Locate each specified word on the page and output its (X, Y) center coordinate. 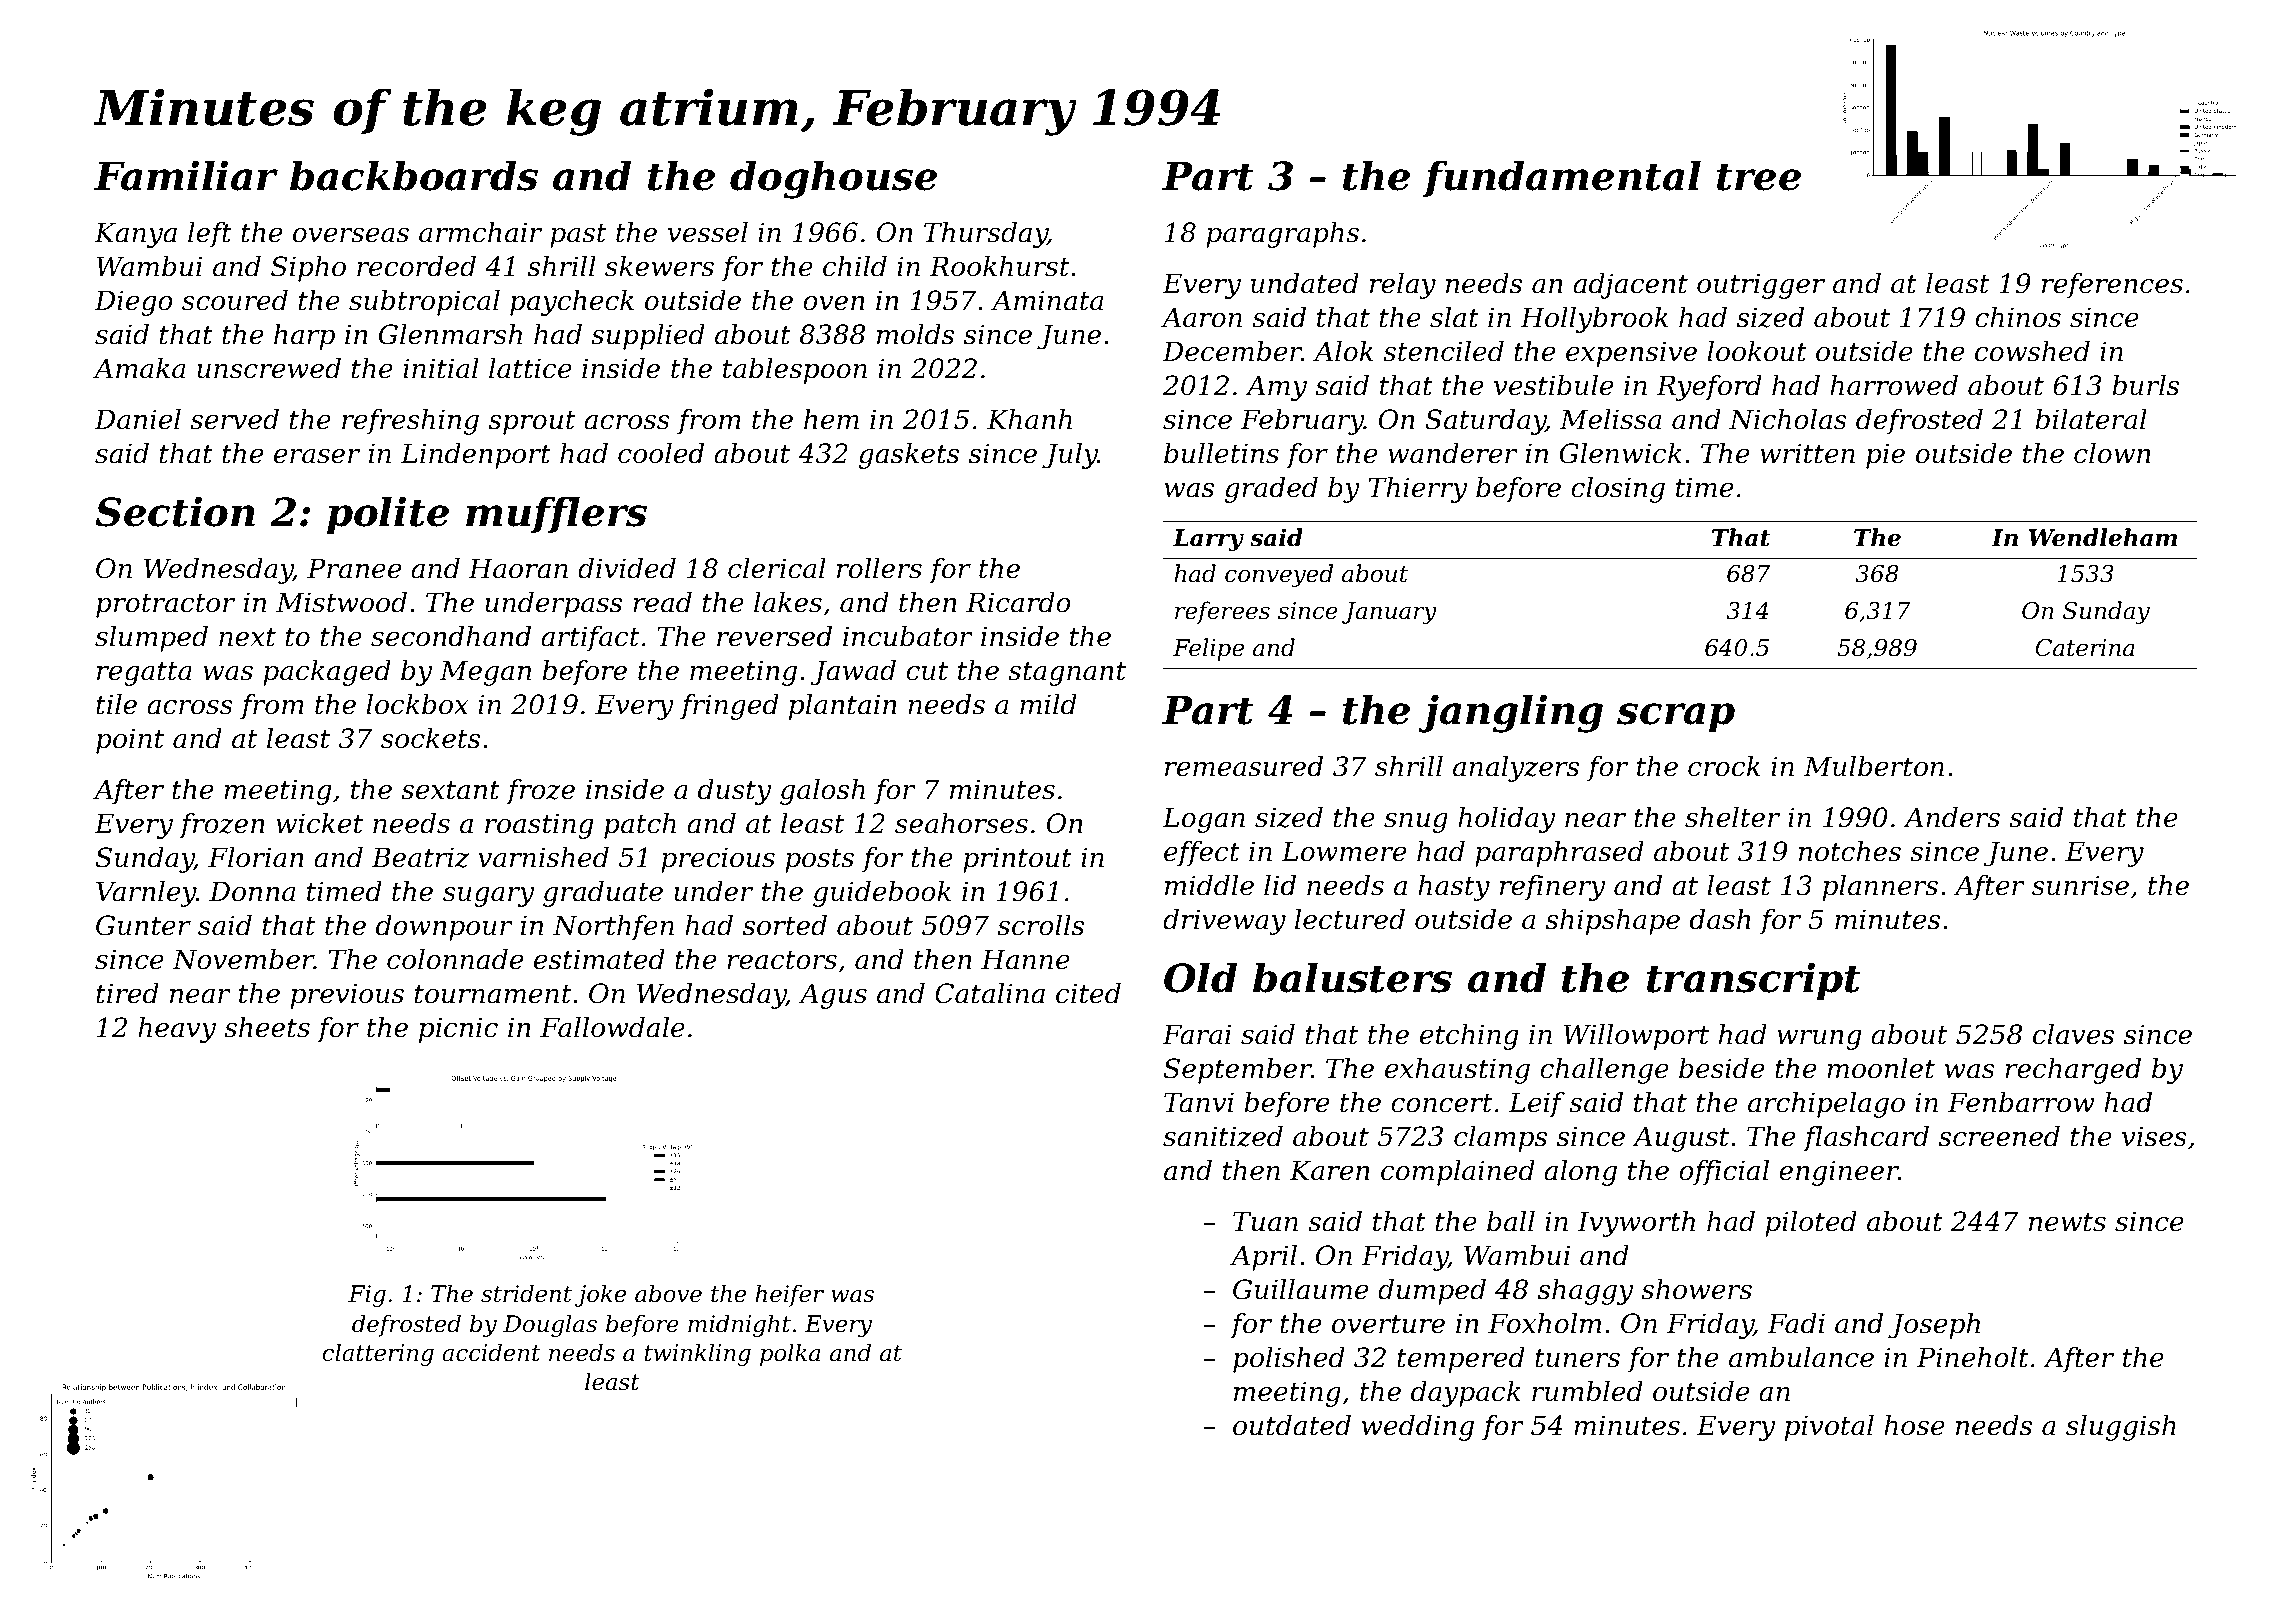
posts (819, 861)
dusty (734, 792)
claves (2073, 1034)
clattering (378, 1354)
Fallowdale (612, 1027)
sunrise (2080, 885)
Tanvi (1199, 1102)
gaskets (909, 456)
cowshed (2032, 351)
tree (1759, 177)
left (210, 235)
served (234, 419)
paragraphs (1282, 235)
